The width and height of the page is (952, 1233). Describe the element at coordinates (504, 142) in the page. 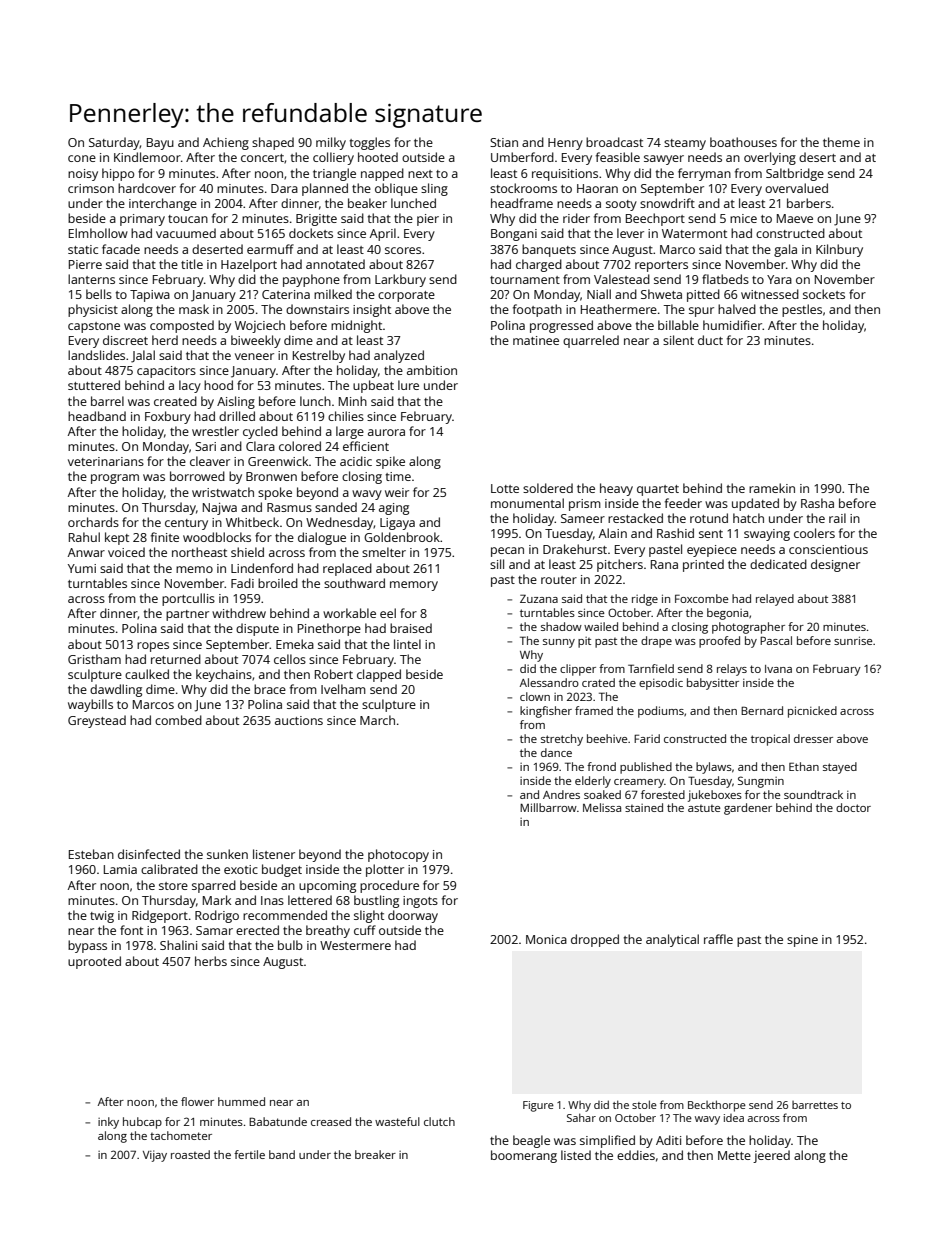

I see `Stian` at that location.
